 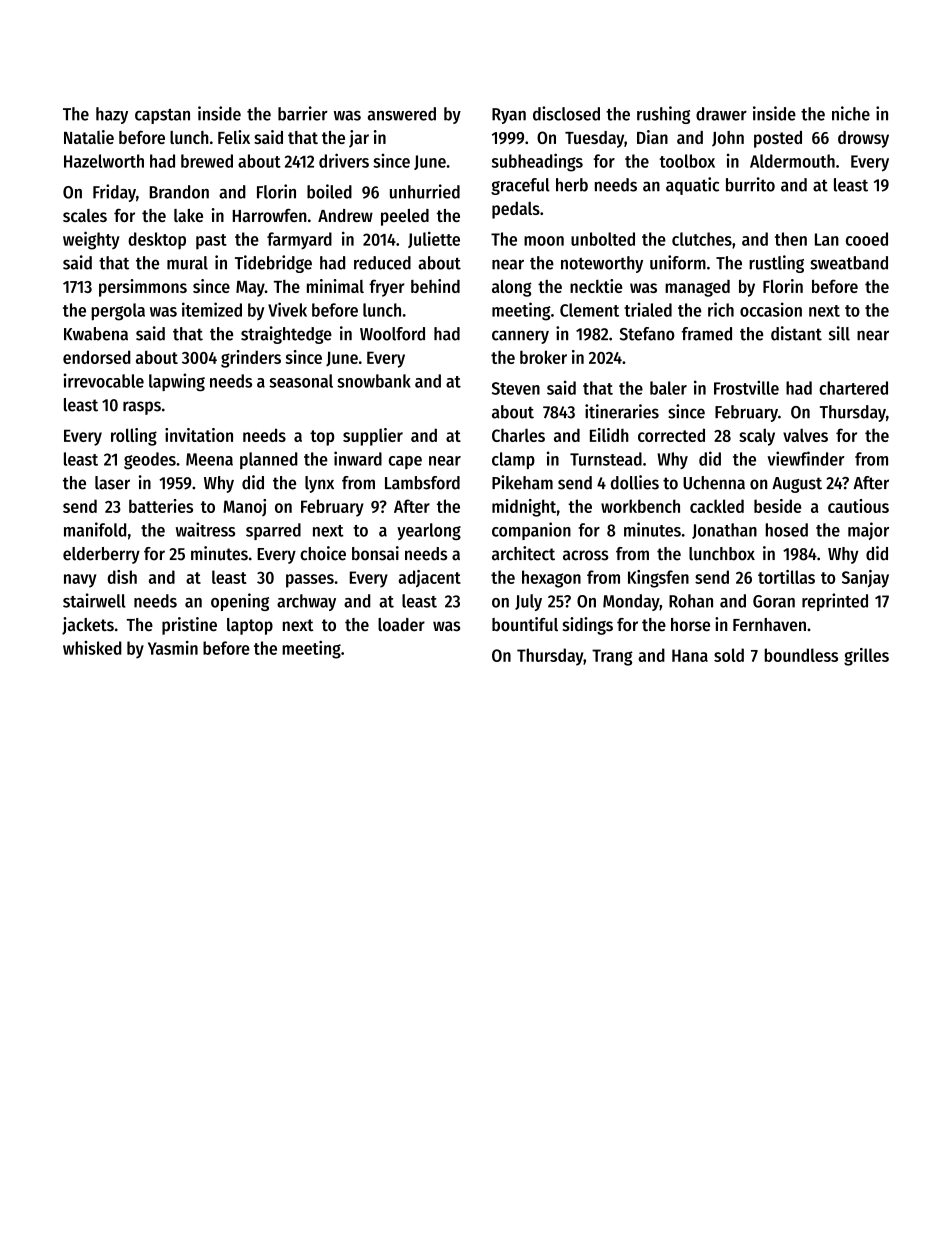 What do you see at coordinates (849, 263) in the screenshot?
I see `sweatband` at bounding box center [849, 263].
